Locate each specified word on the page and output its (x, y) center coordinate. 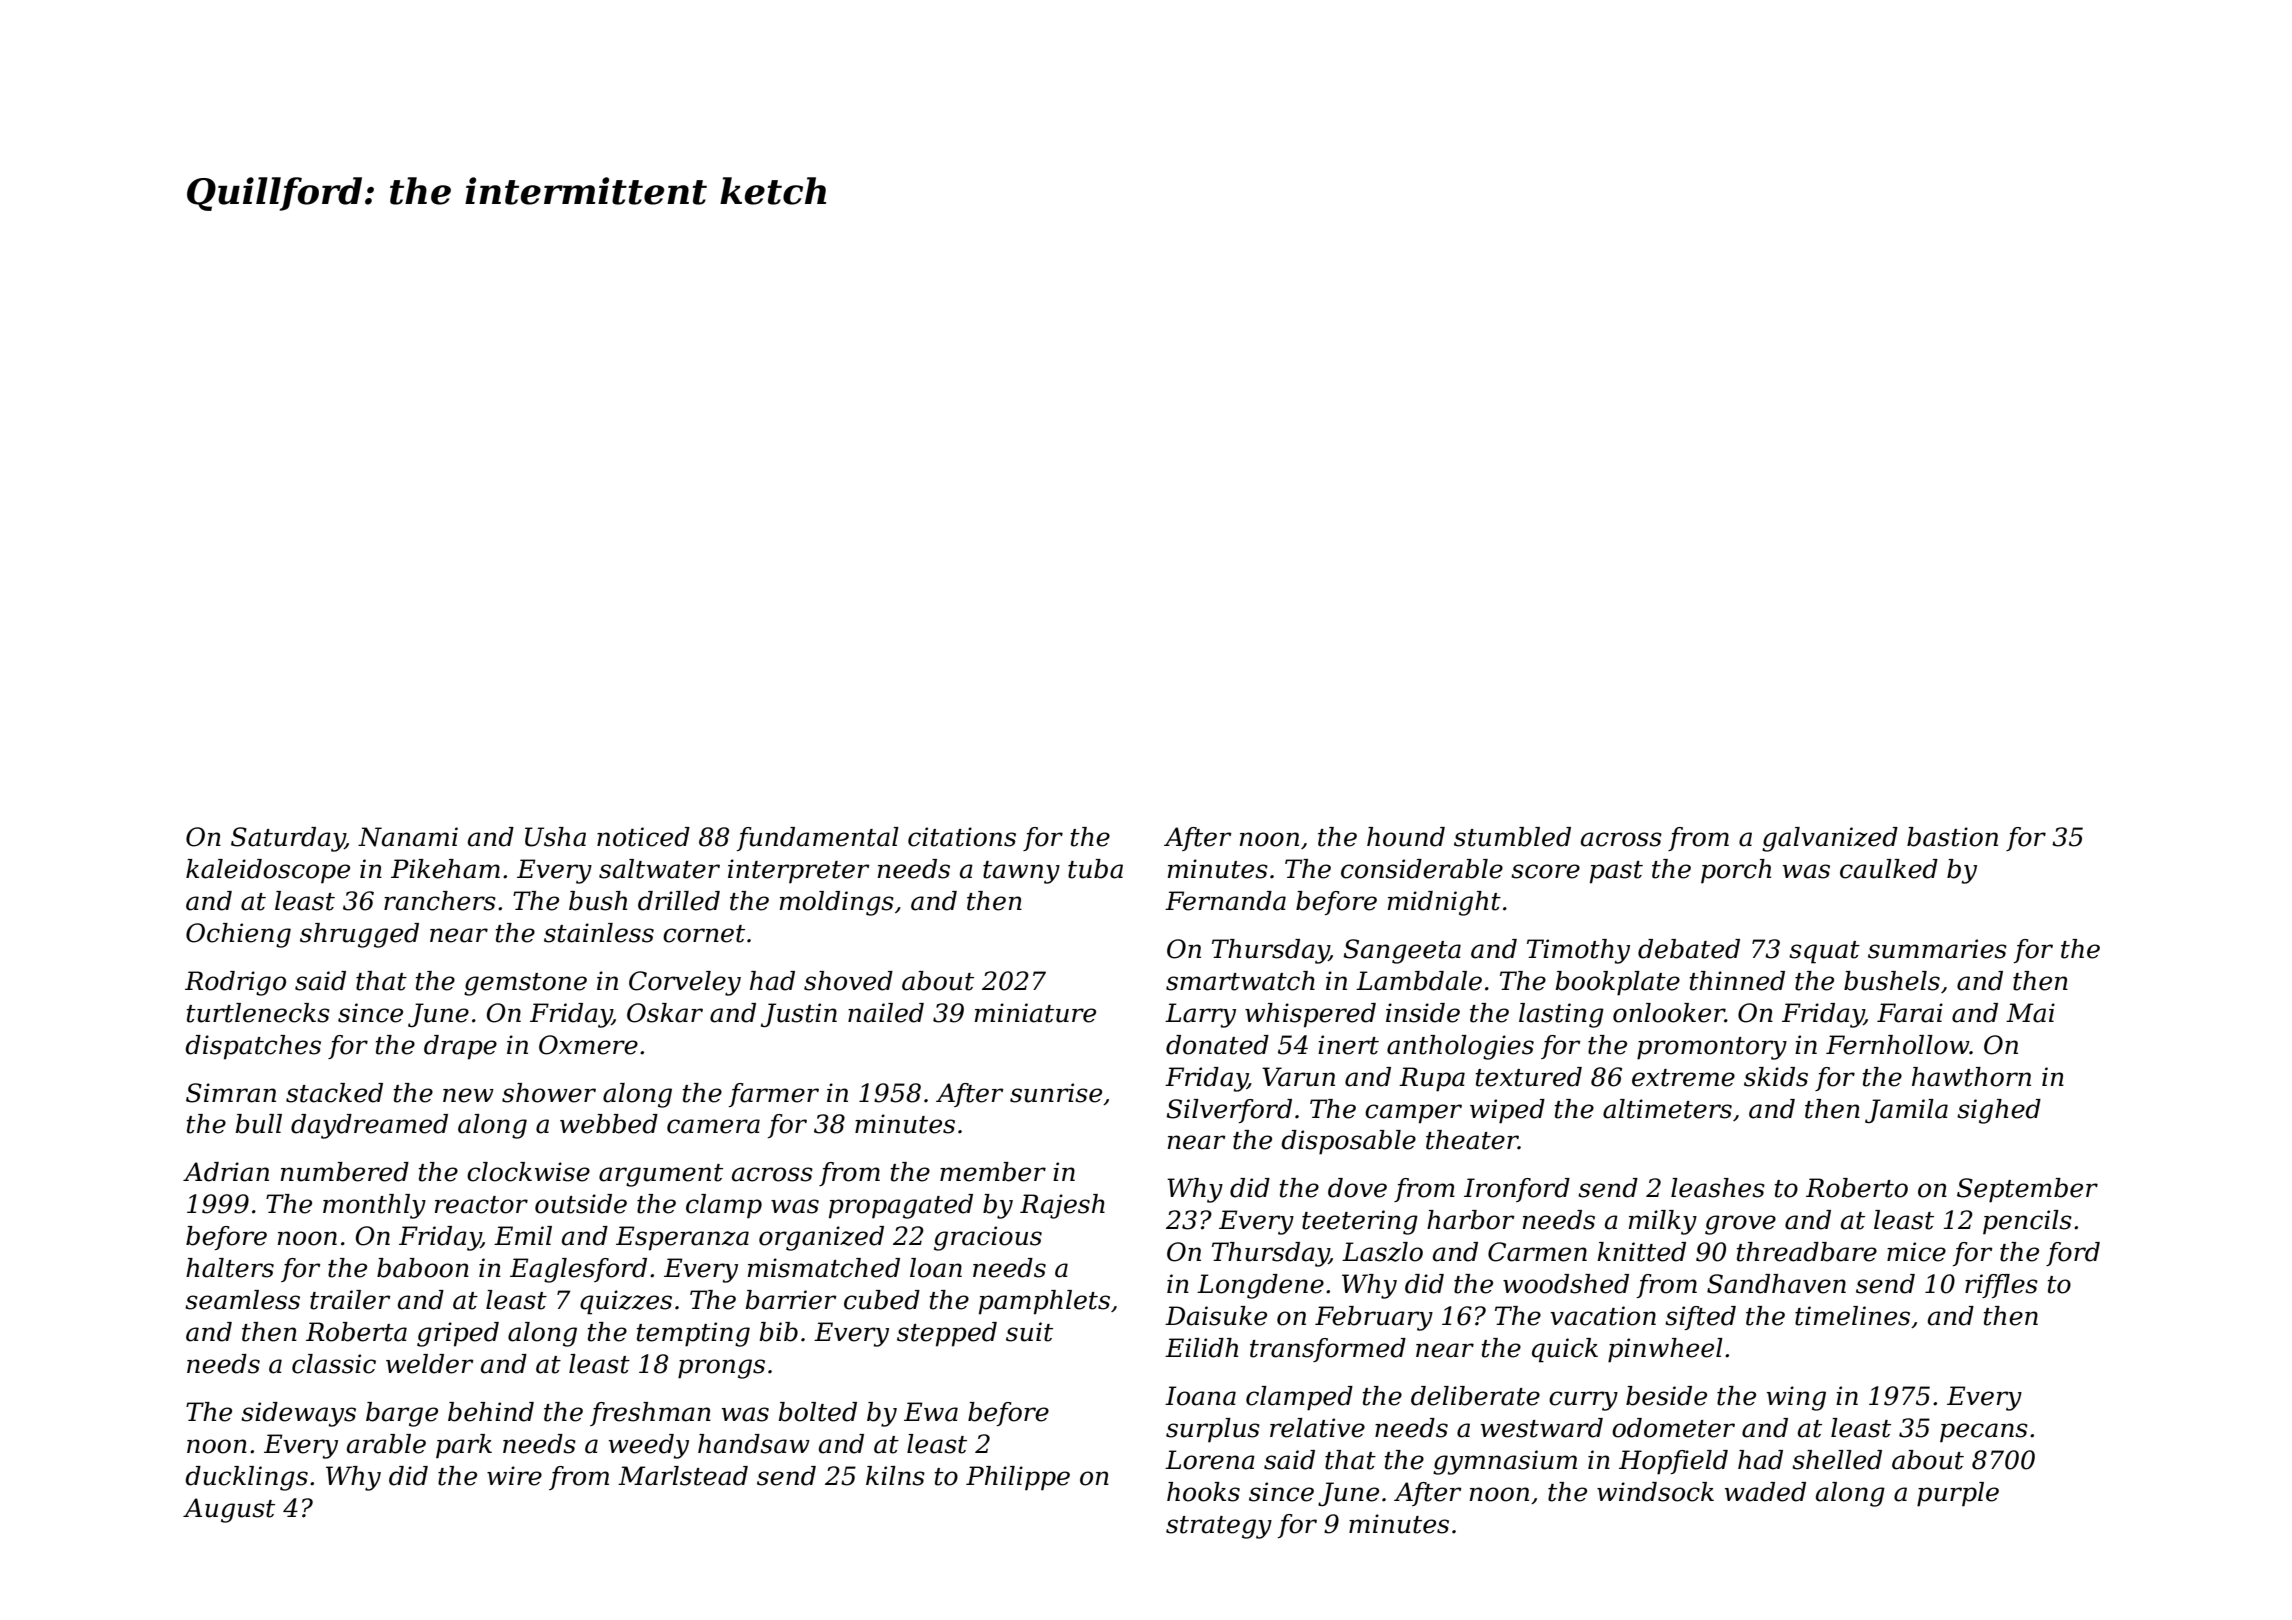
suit (1029, 1332)
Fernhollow (1898, 1045)
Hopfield (1673, 1462)
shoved (848, 981)
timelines (1852, 1316)
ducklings (246, 1478)
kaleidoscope (268, 871)
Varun (1298, 1077)
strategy (1219, 1527)
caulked (1889, 869)
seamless (242, 1300)
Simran (231, 1093)
